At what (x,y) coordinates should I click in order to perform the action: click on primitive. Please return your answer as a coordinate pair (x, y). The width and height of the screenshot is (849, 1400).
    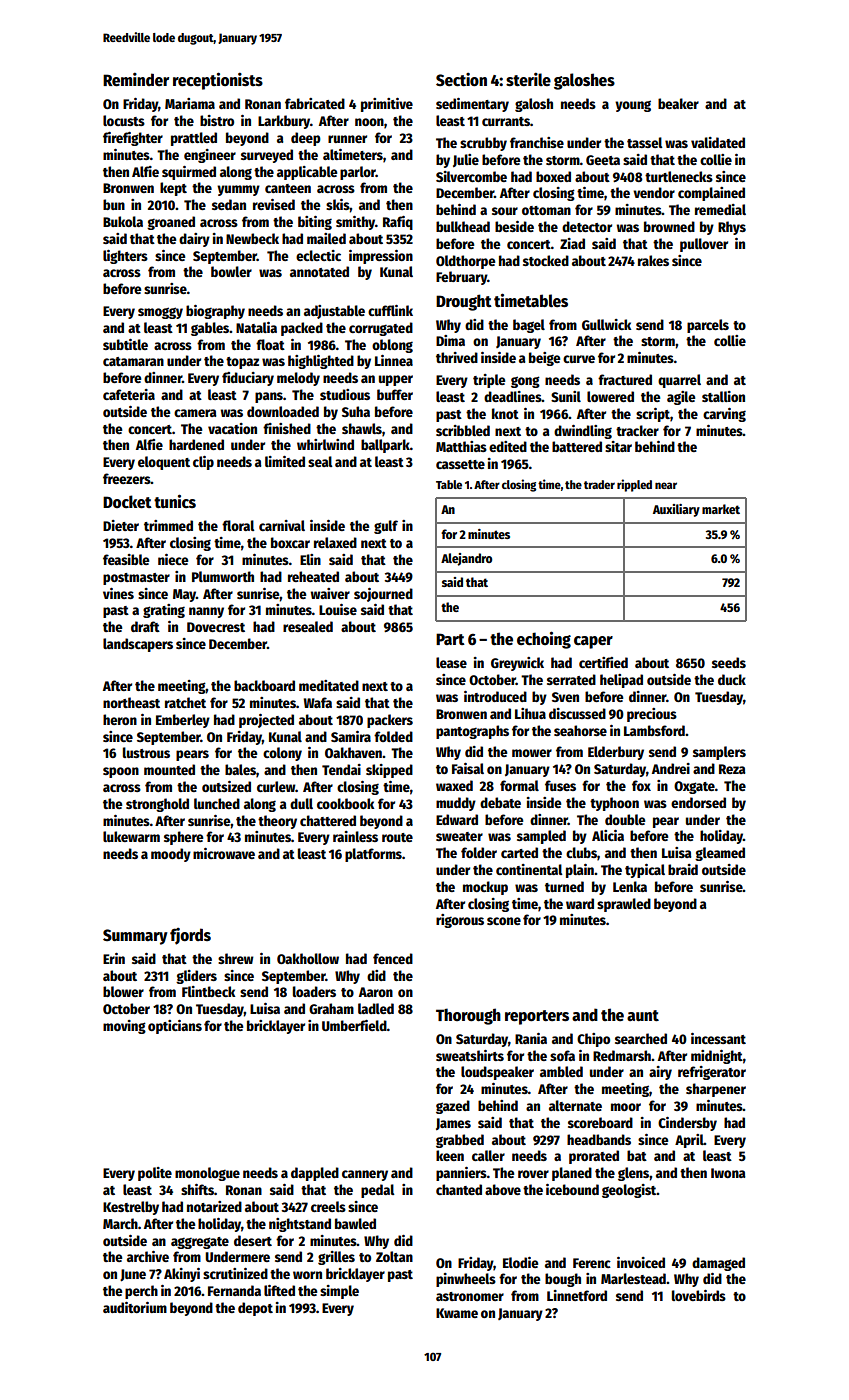
    Looking at the image, I should click on (387, 105).
